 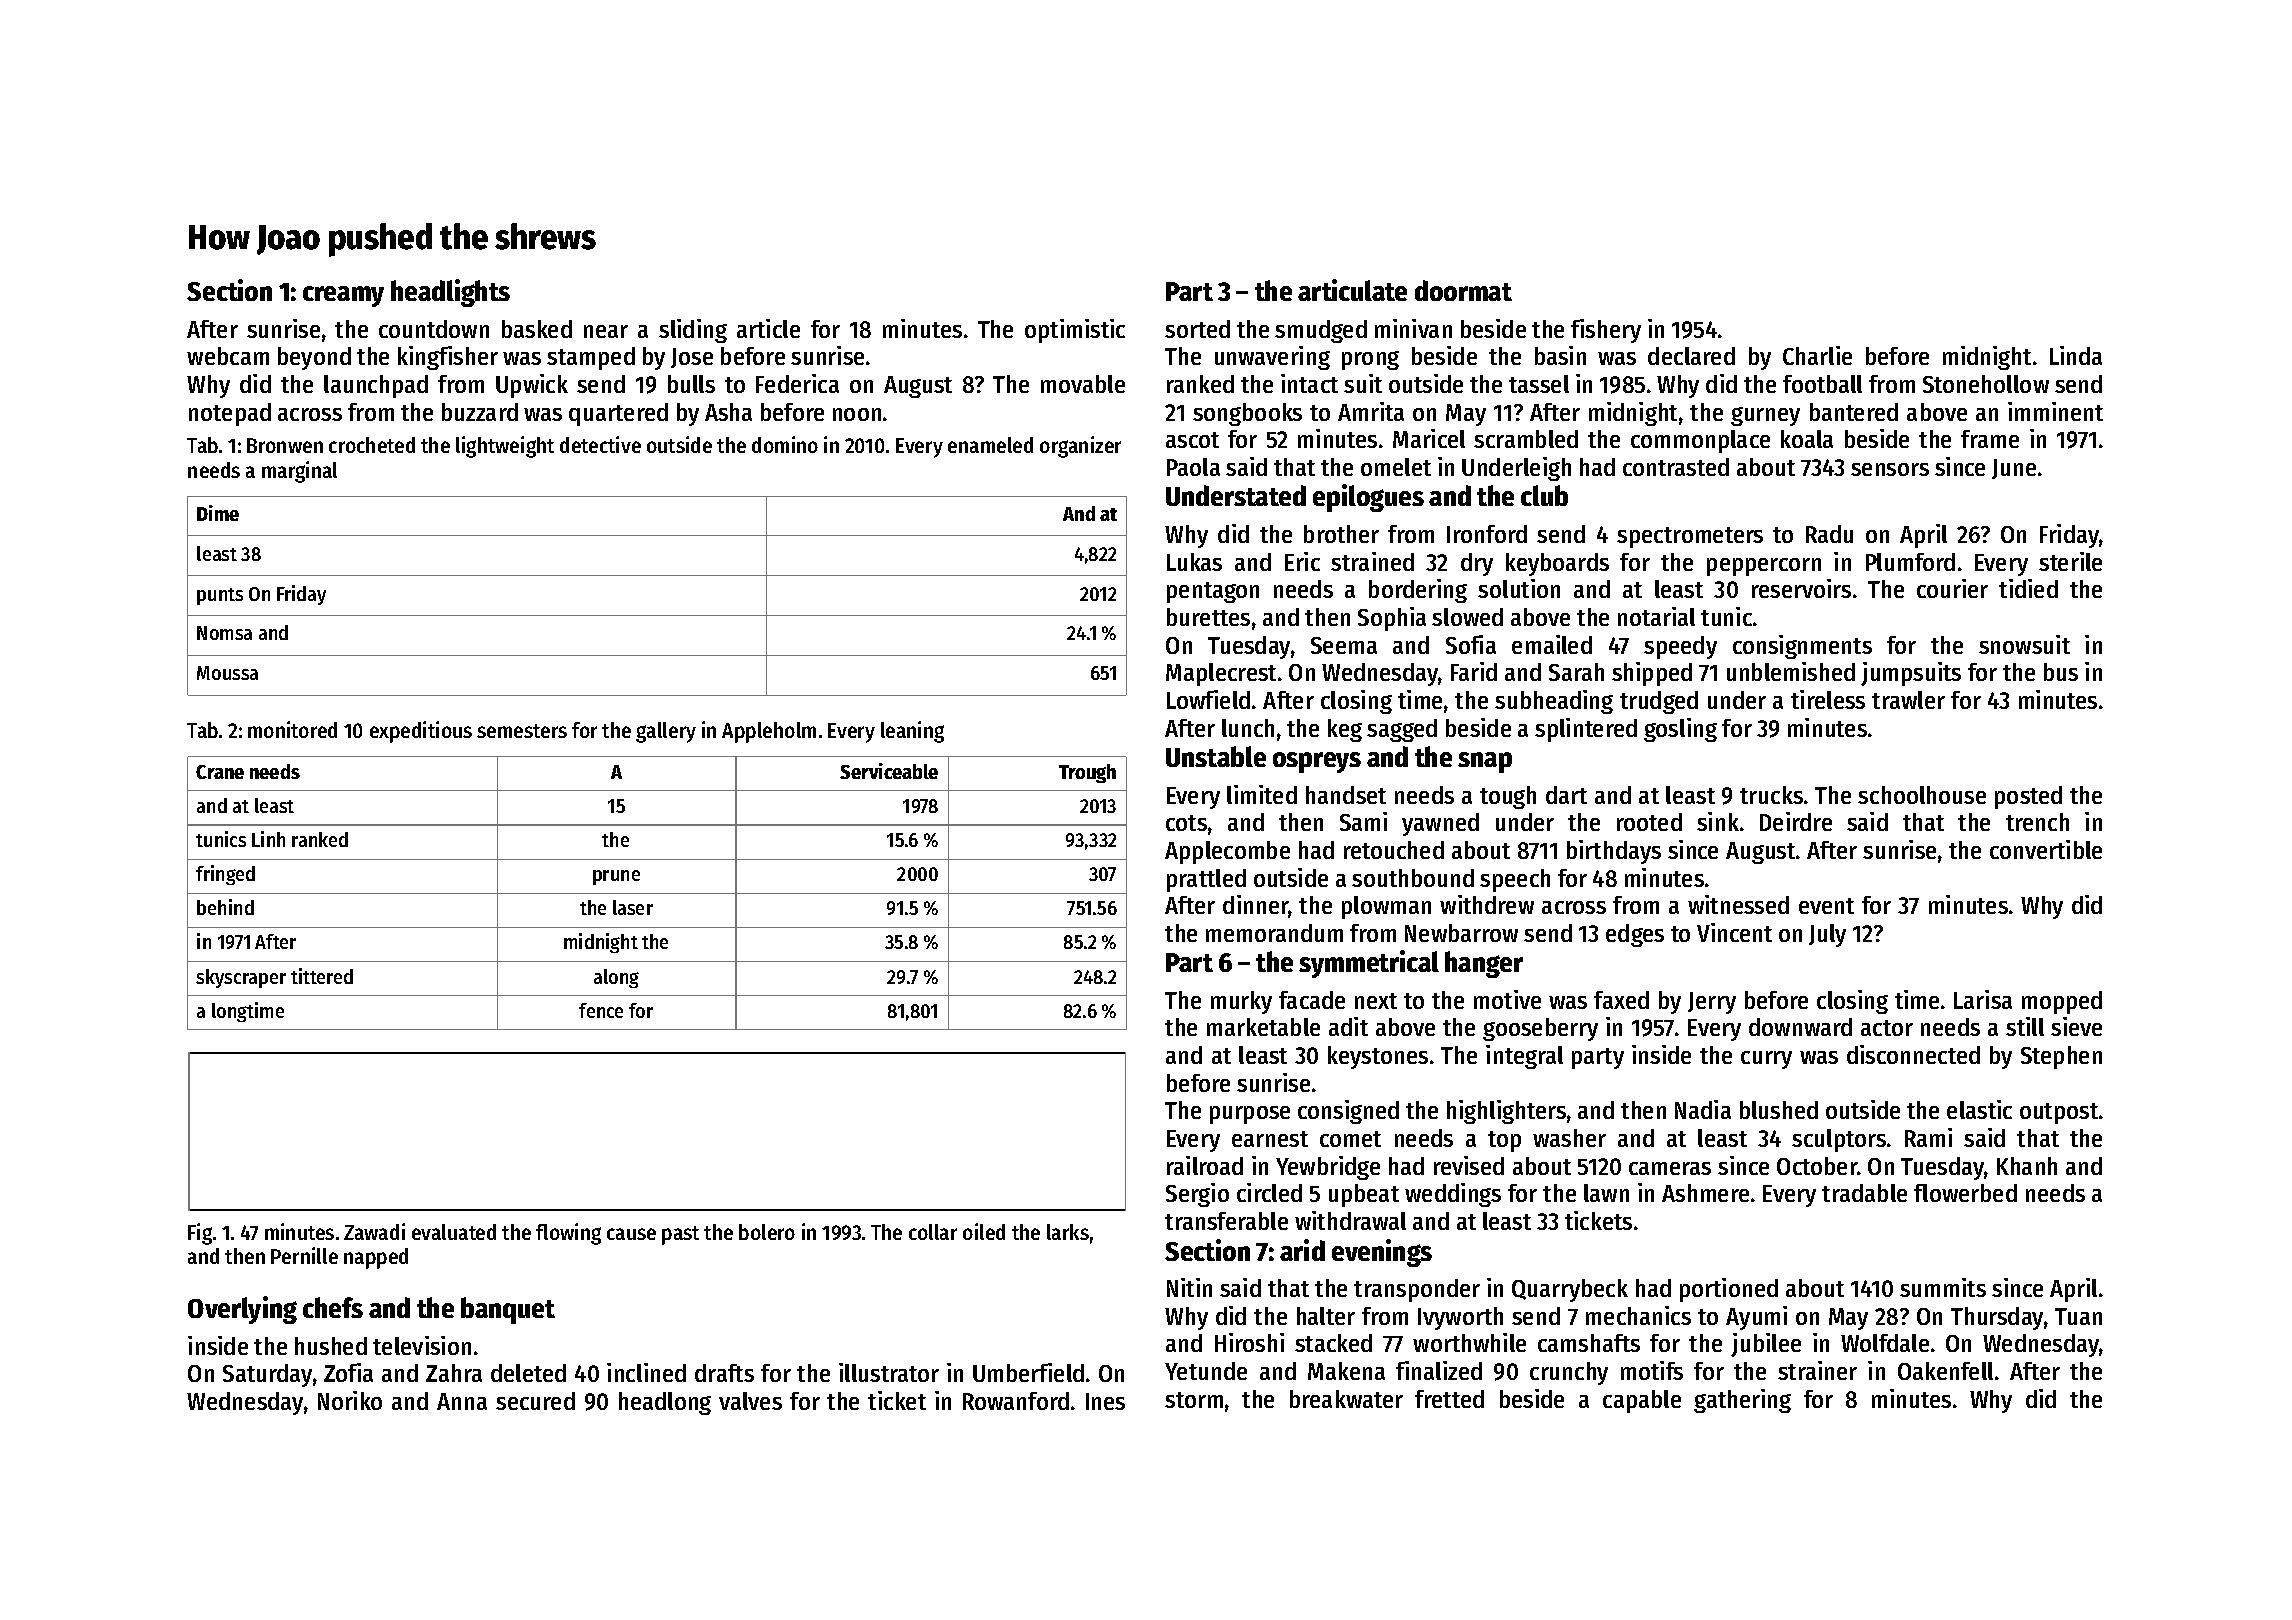 What do you see at coordinates (646, 1372) in the page?
I see `inclined` at bounding box center [646, 1372].
